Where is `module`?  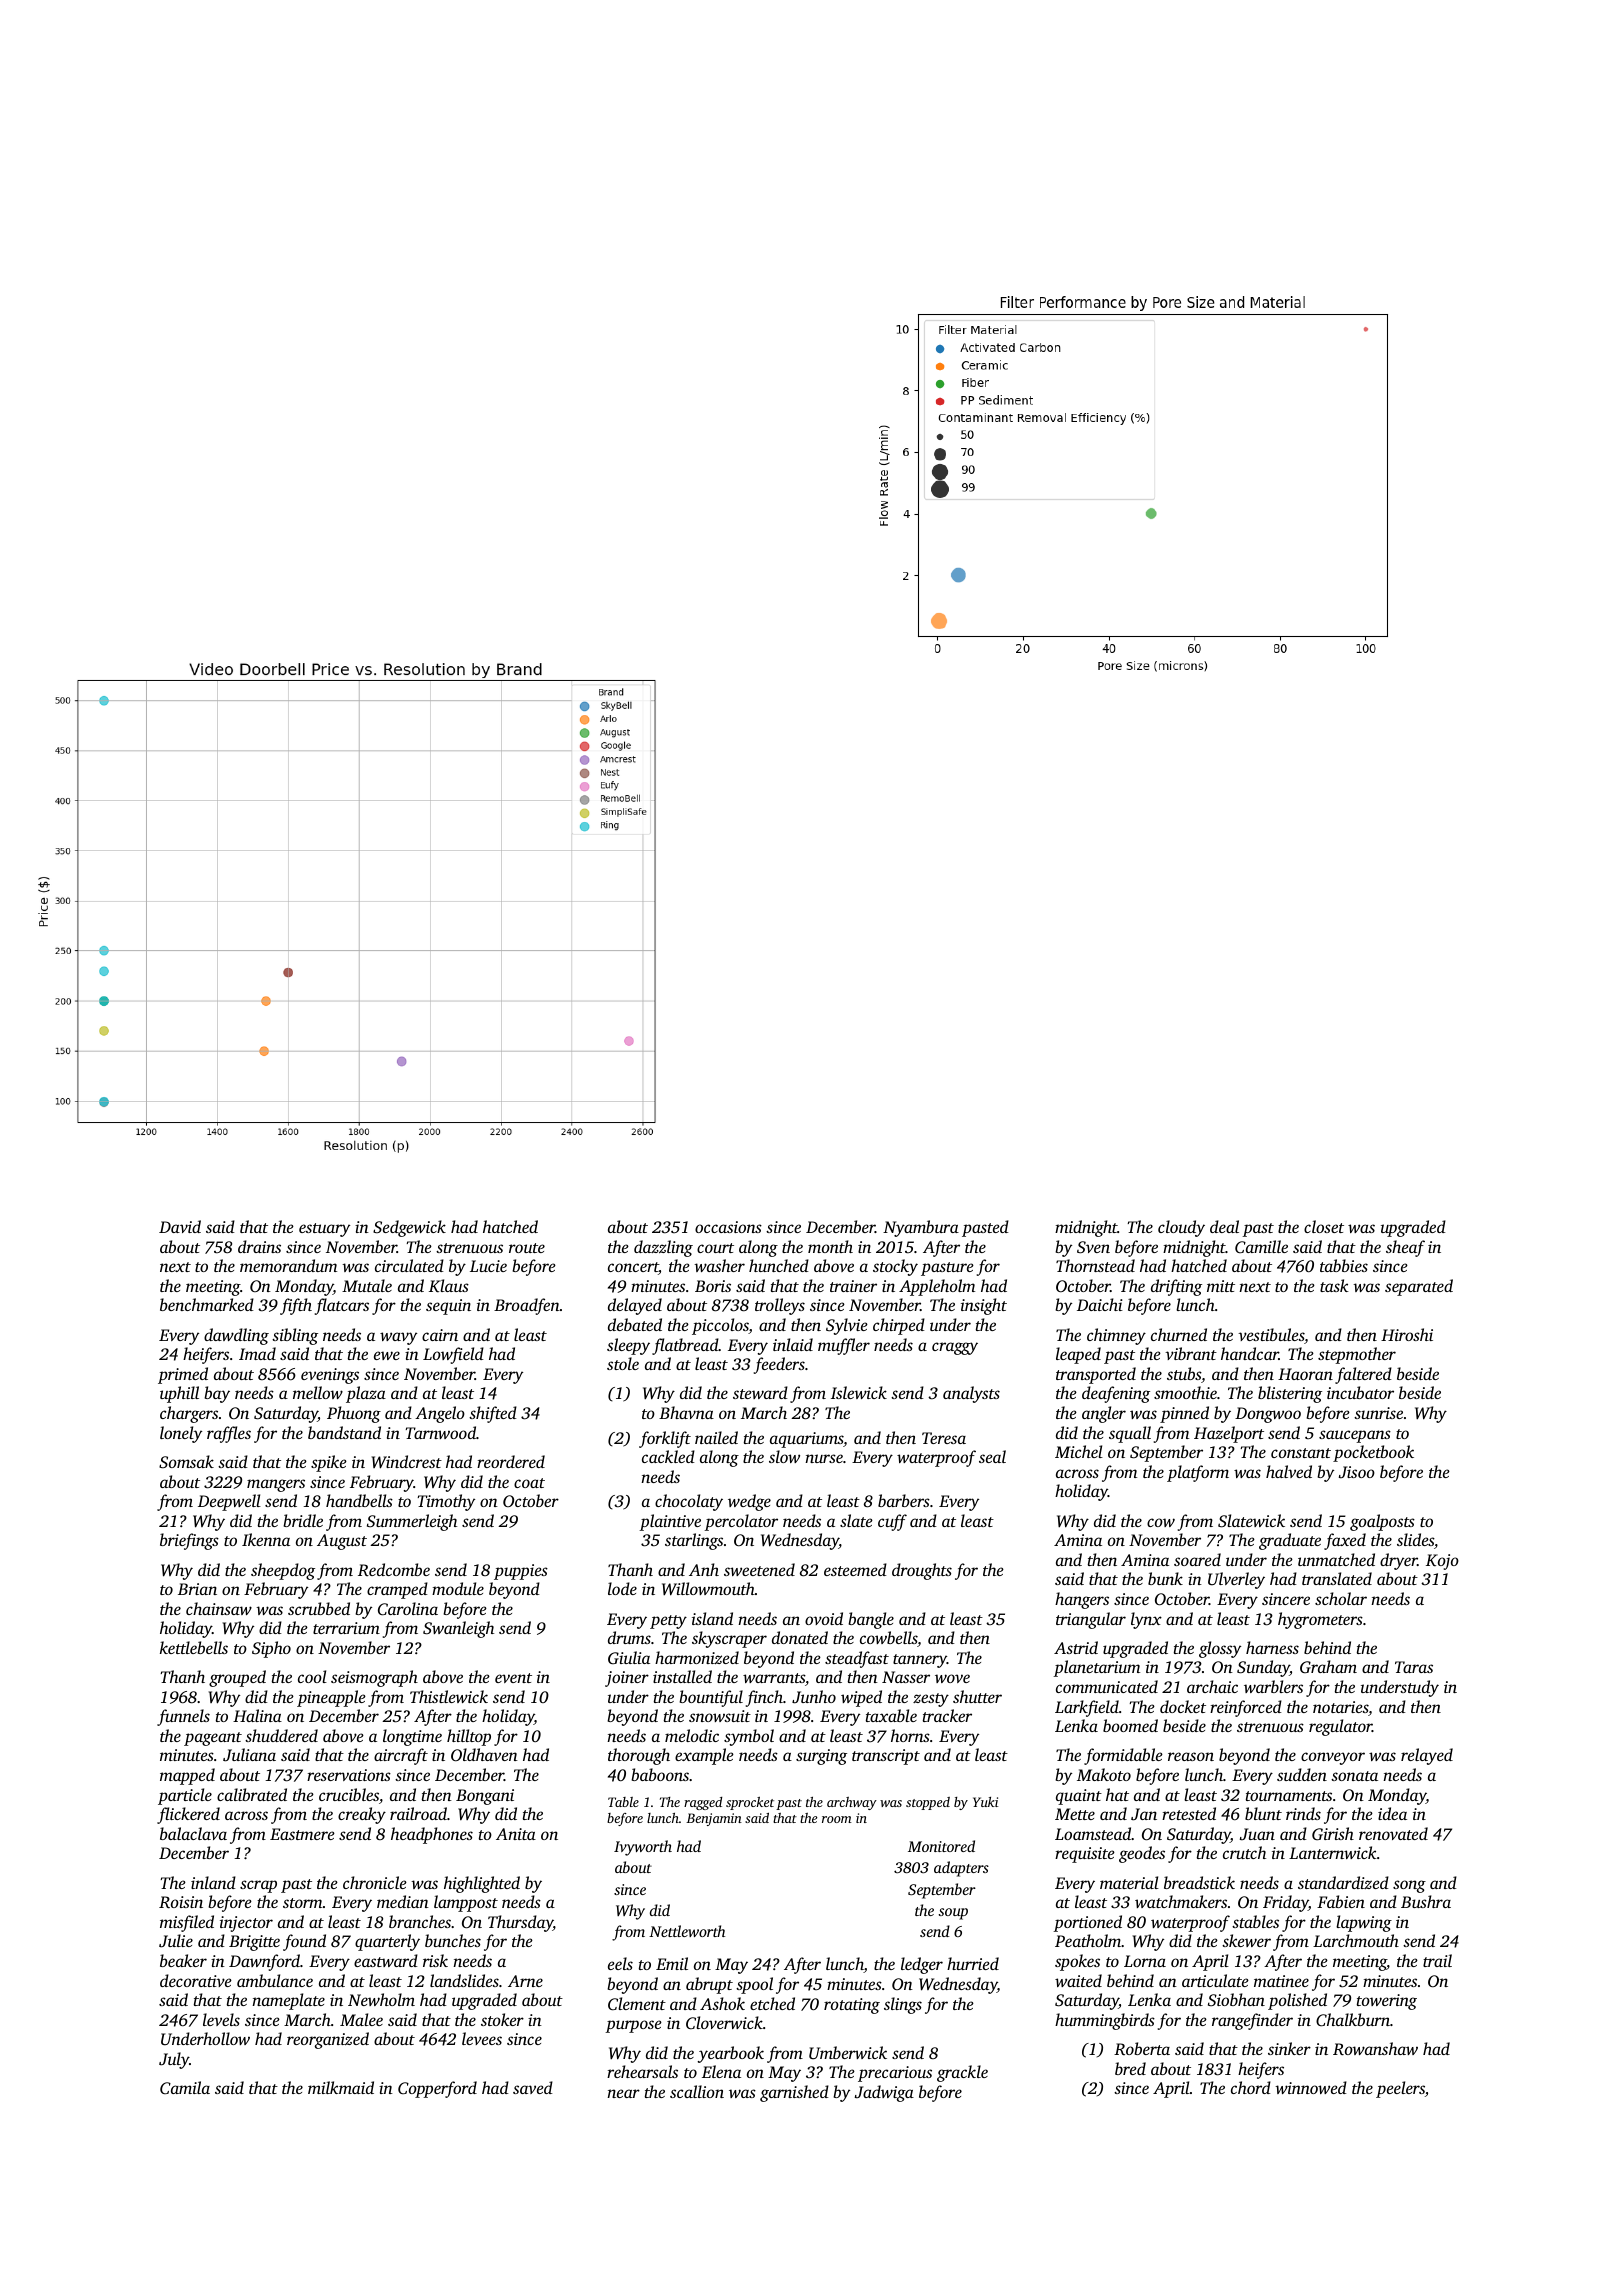 module is located at coordinates (458, 1588).
